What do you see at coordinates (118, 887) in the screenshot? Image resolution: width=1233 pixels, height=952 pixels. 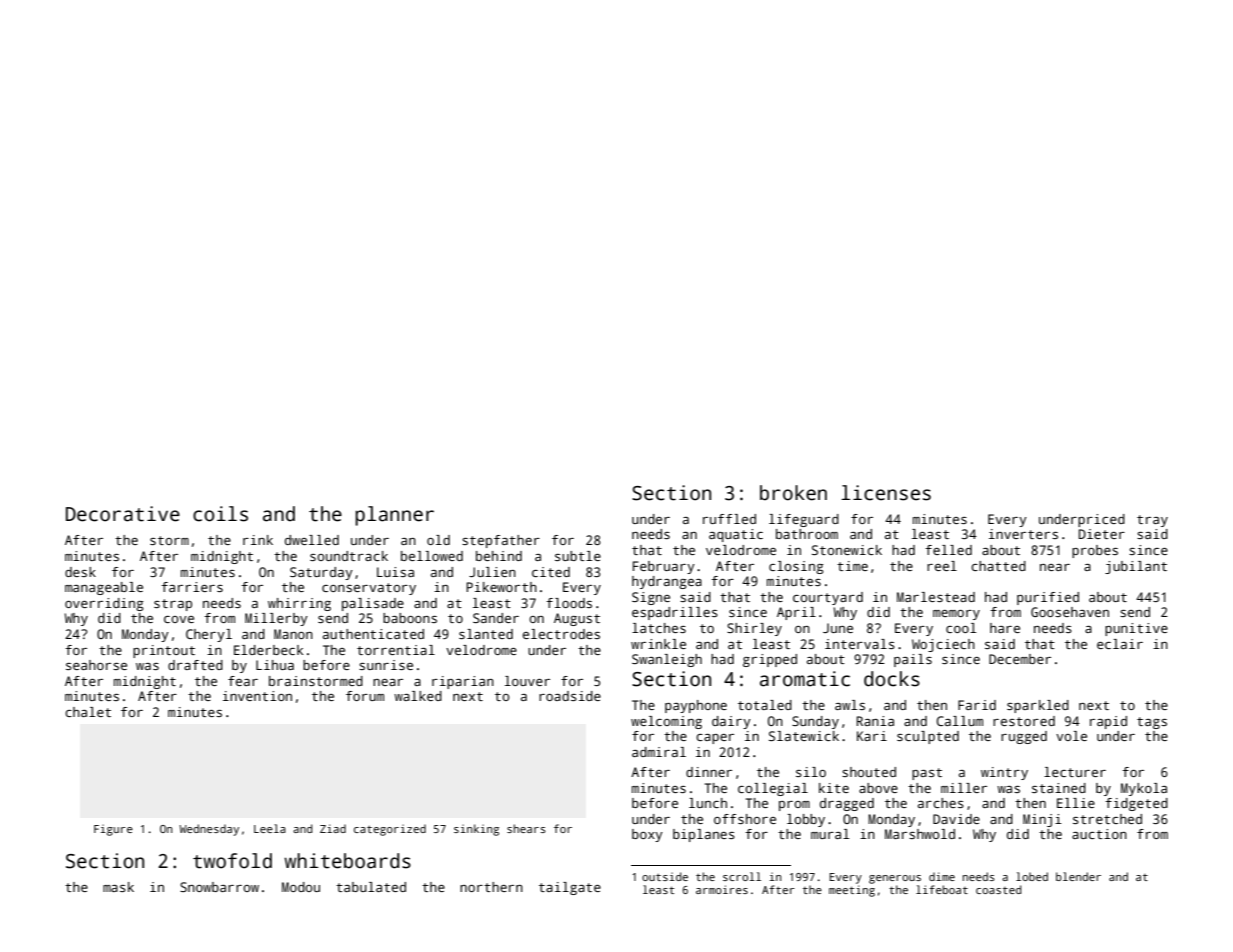 I see `mask` at bounding box center [118, 887].
